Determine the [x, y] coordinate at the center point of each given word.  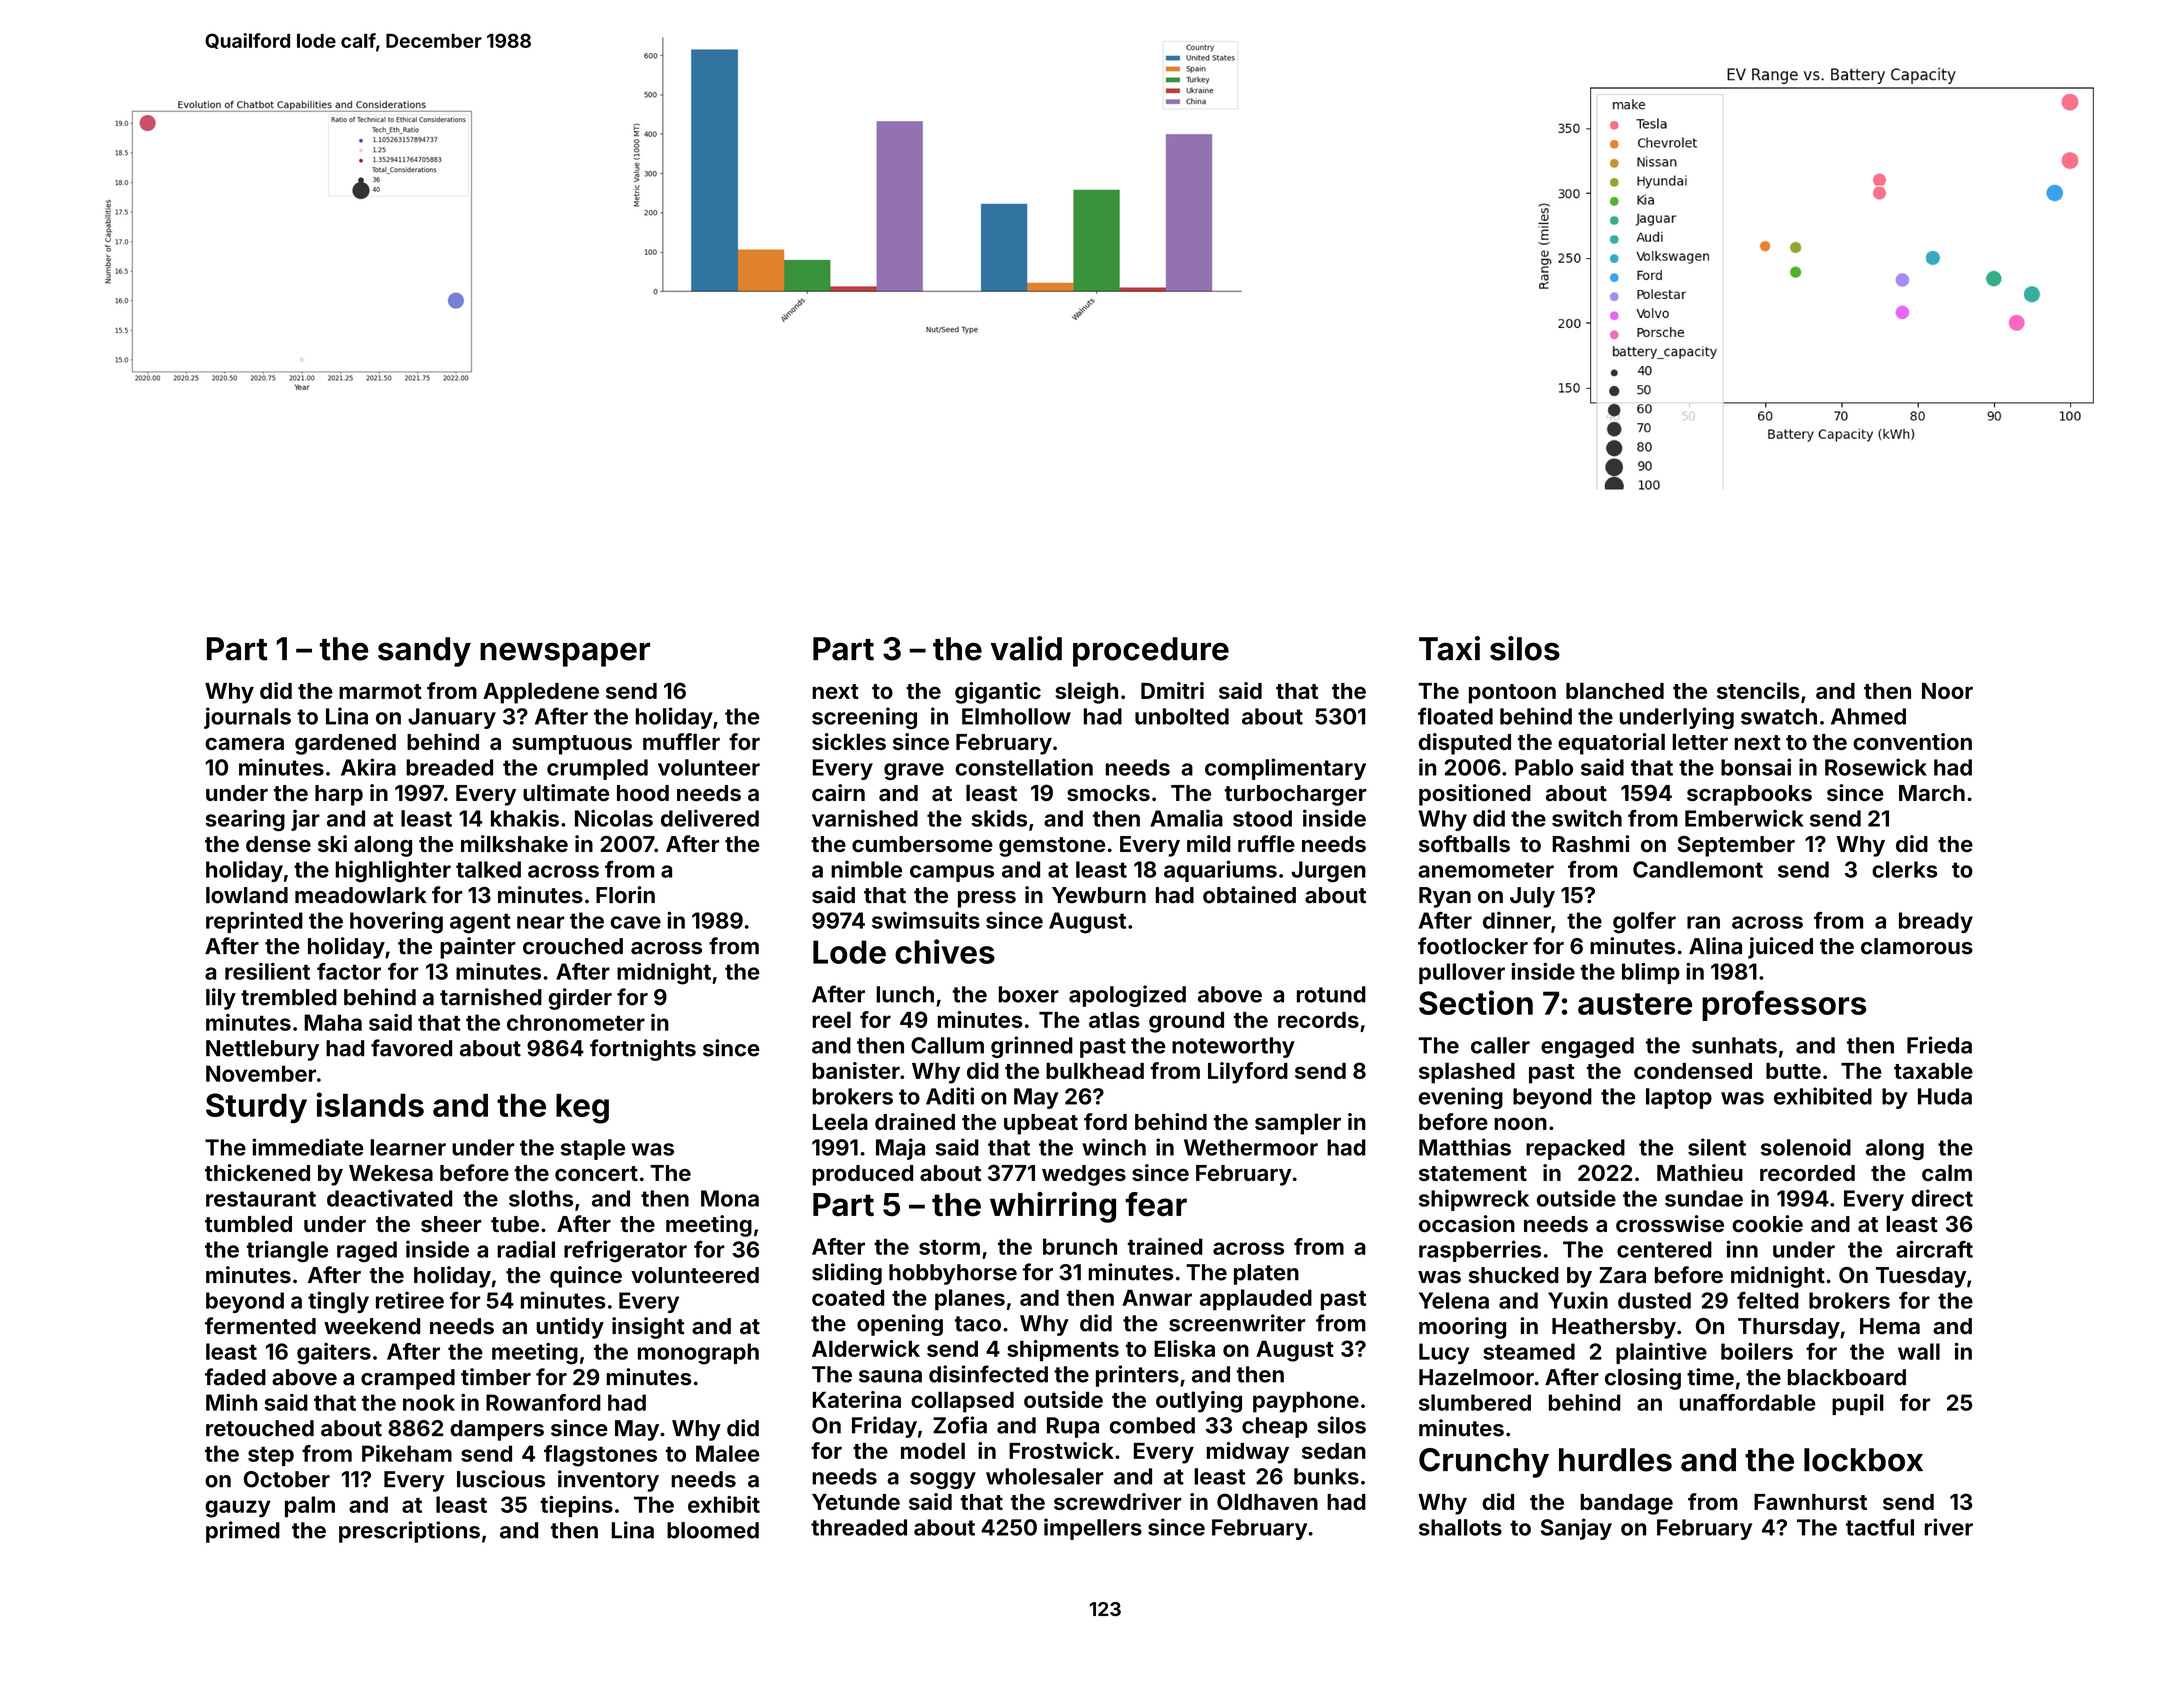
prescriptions [409, 1532]
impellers [1093, 1529]
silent [1717, 1147]
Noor [1947, 691]
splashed [1467, 1073]
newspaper [565, 654]
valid [1026, 648]
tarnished [491, 997]
